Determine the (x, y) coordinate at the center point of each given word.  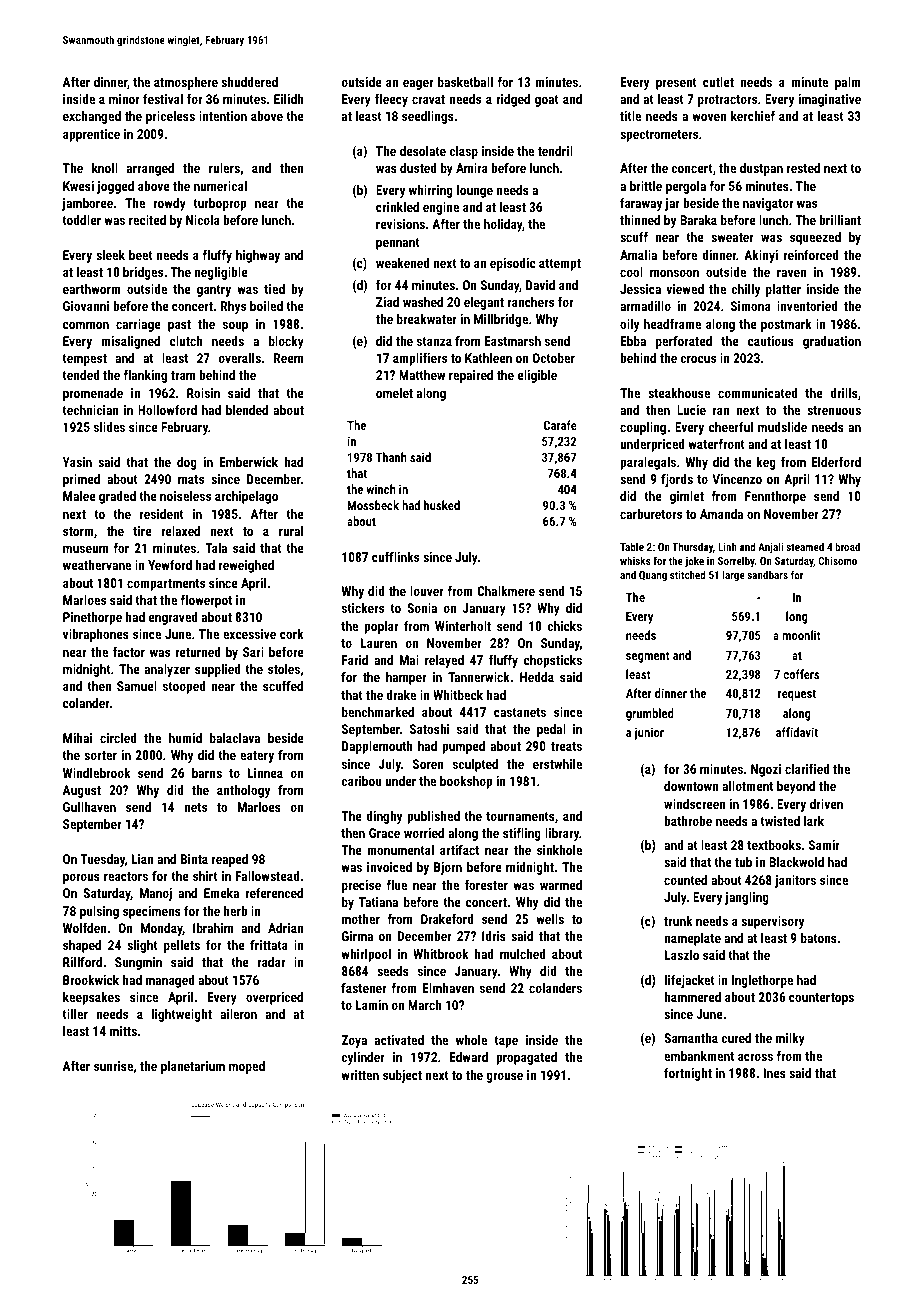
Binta (194, 859)
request (797, 695)
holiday (503, 225)
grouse (504, 1077)
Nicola (203, 220)
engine (441, 208)
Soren (428, 764)
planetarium (193, 1067)
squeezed (815, 238)
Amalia (638, 255)
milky (790, 1039)
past (179, 326)
